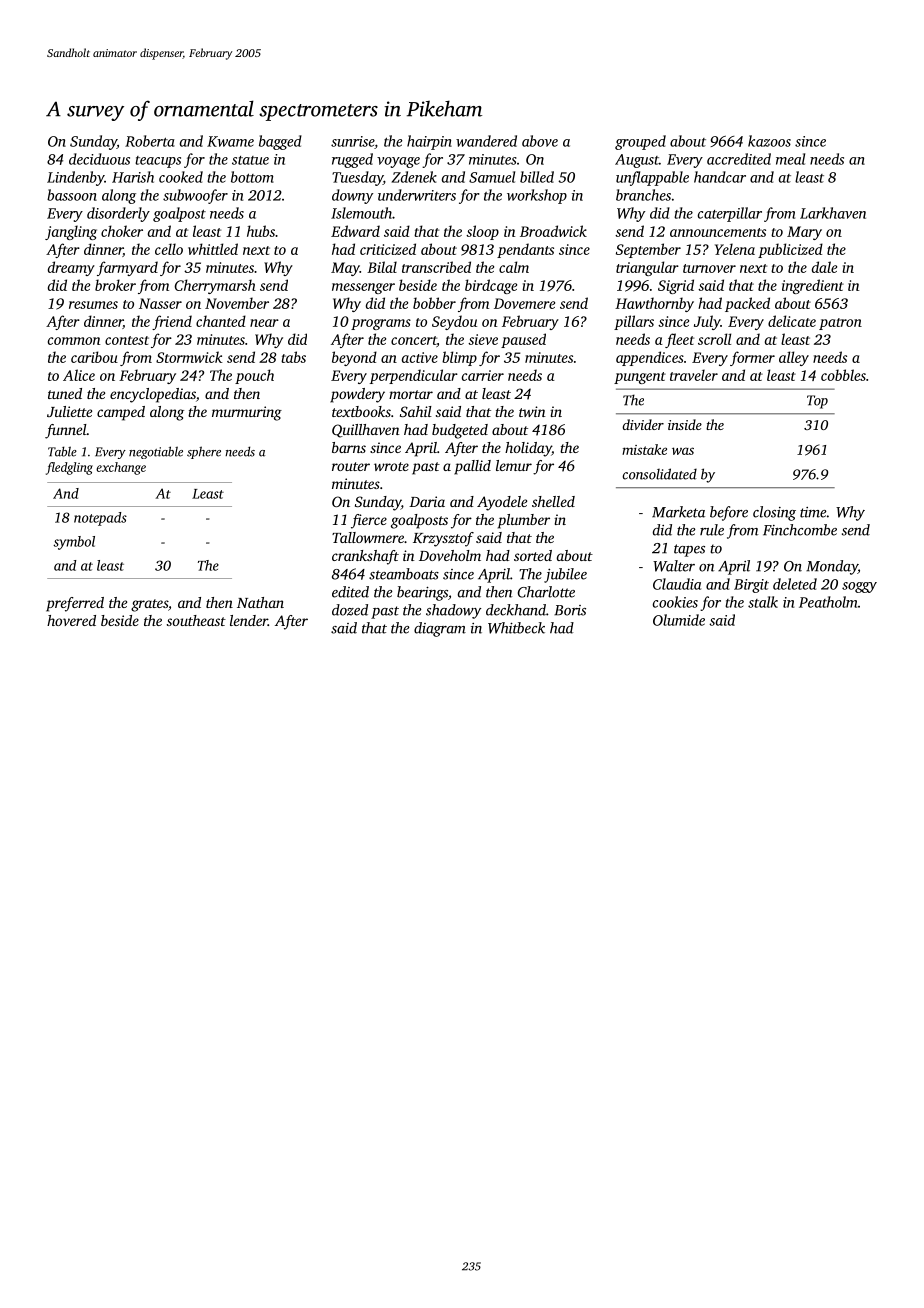  Describe the element at coordinates (482, 232) in the image. I see `sloop` at that location.
